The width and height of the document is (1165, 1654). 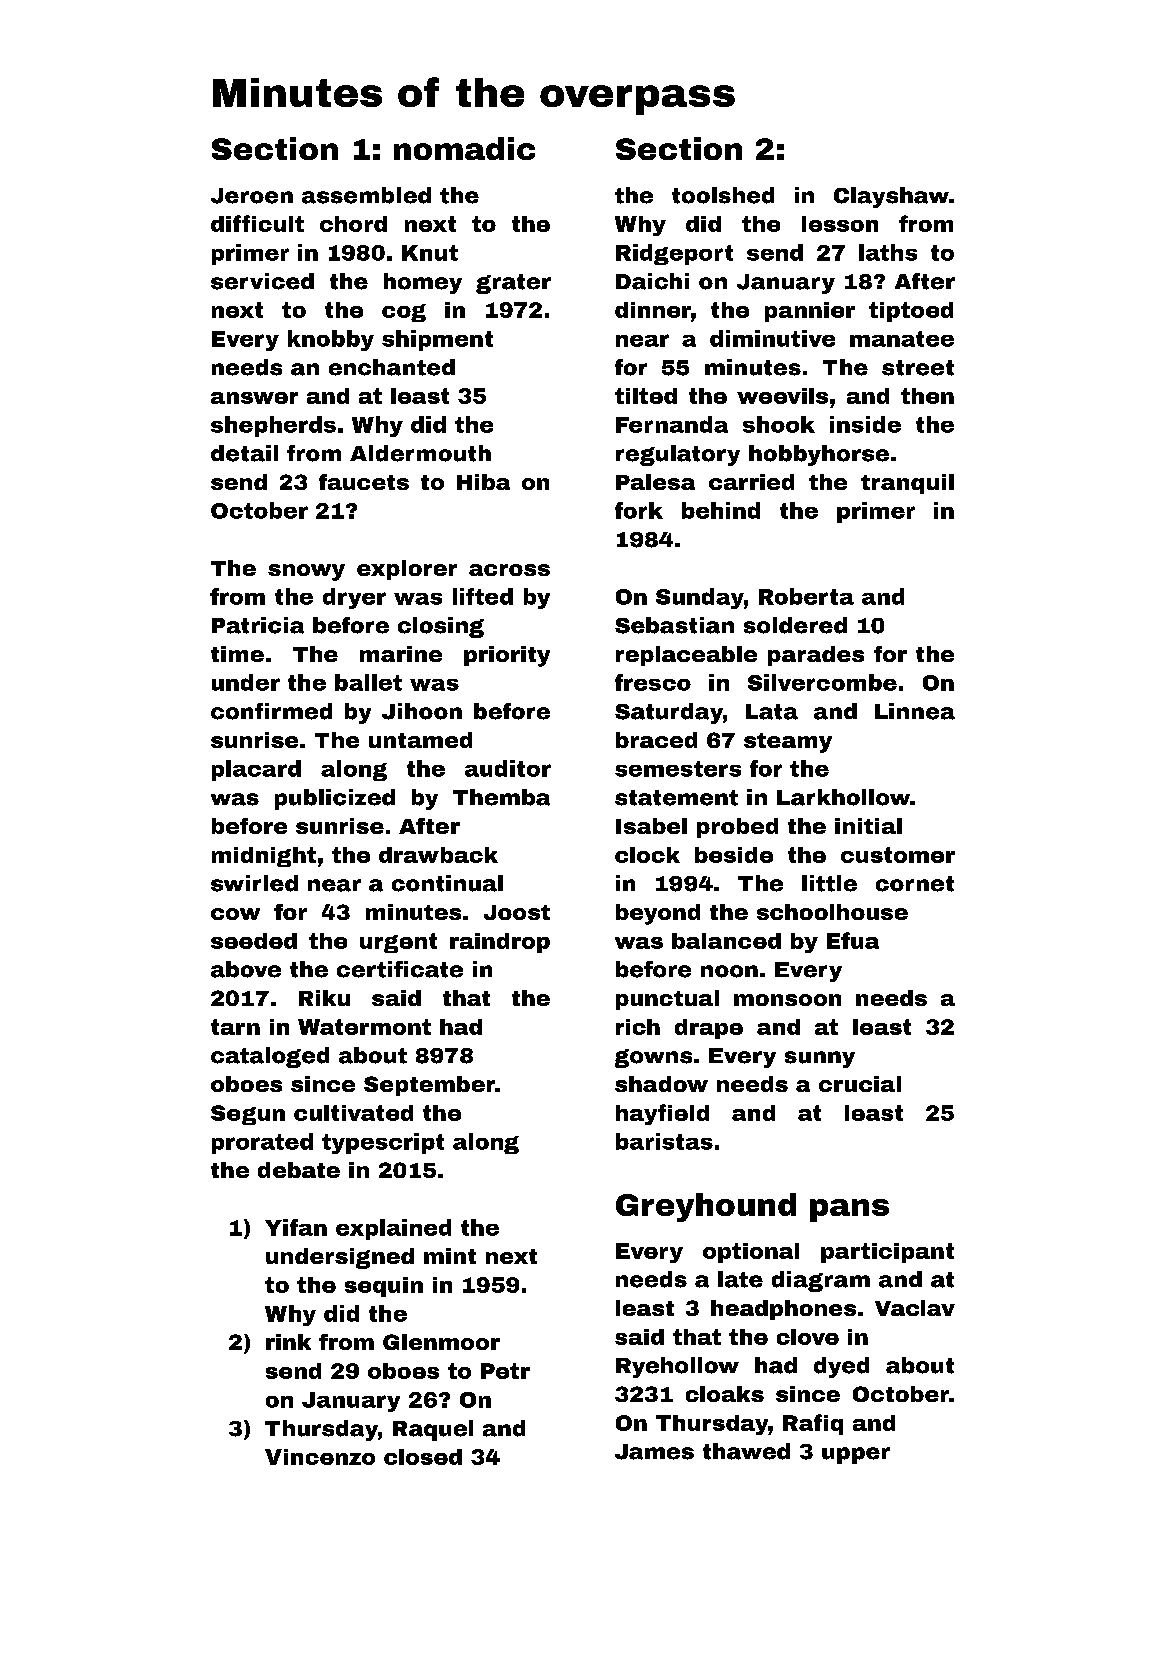 I want to click on mint, so click(x=450, y=1256).
